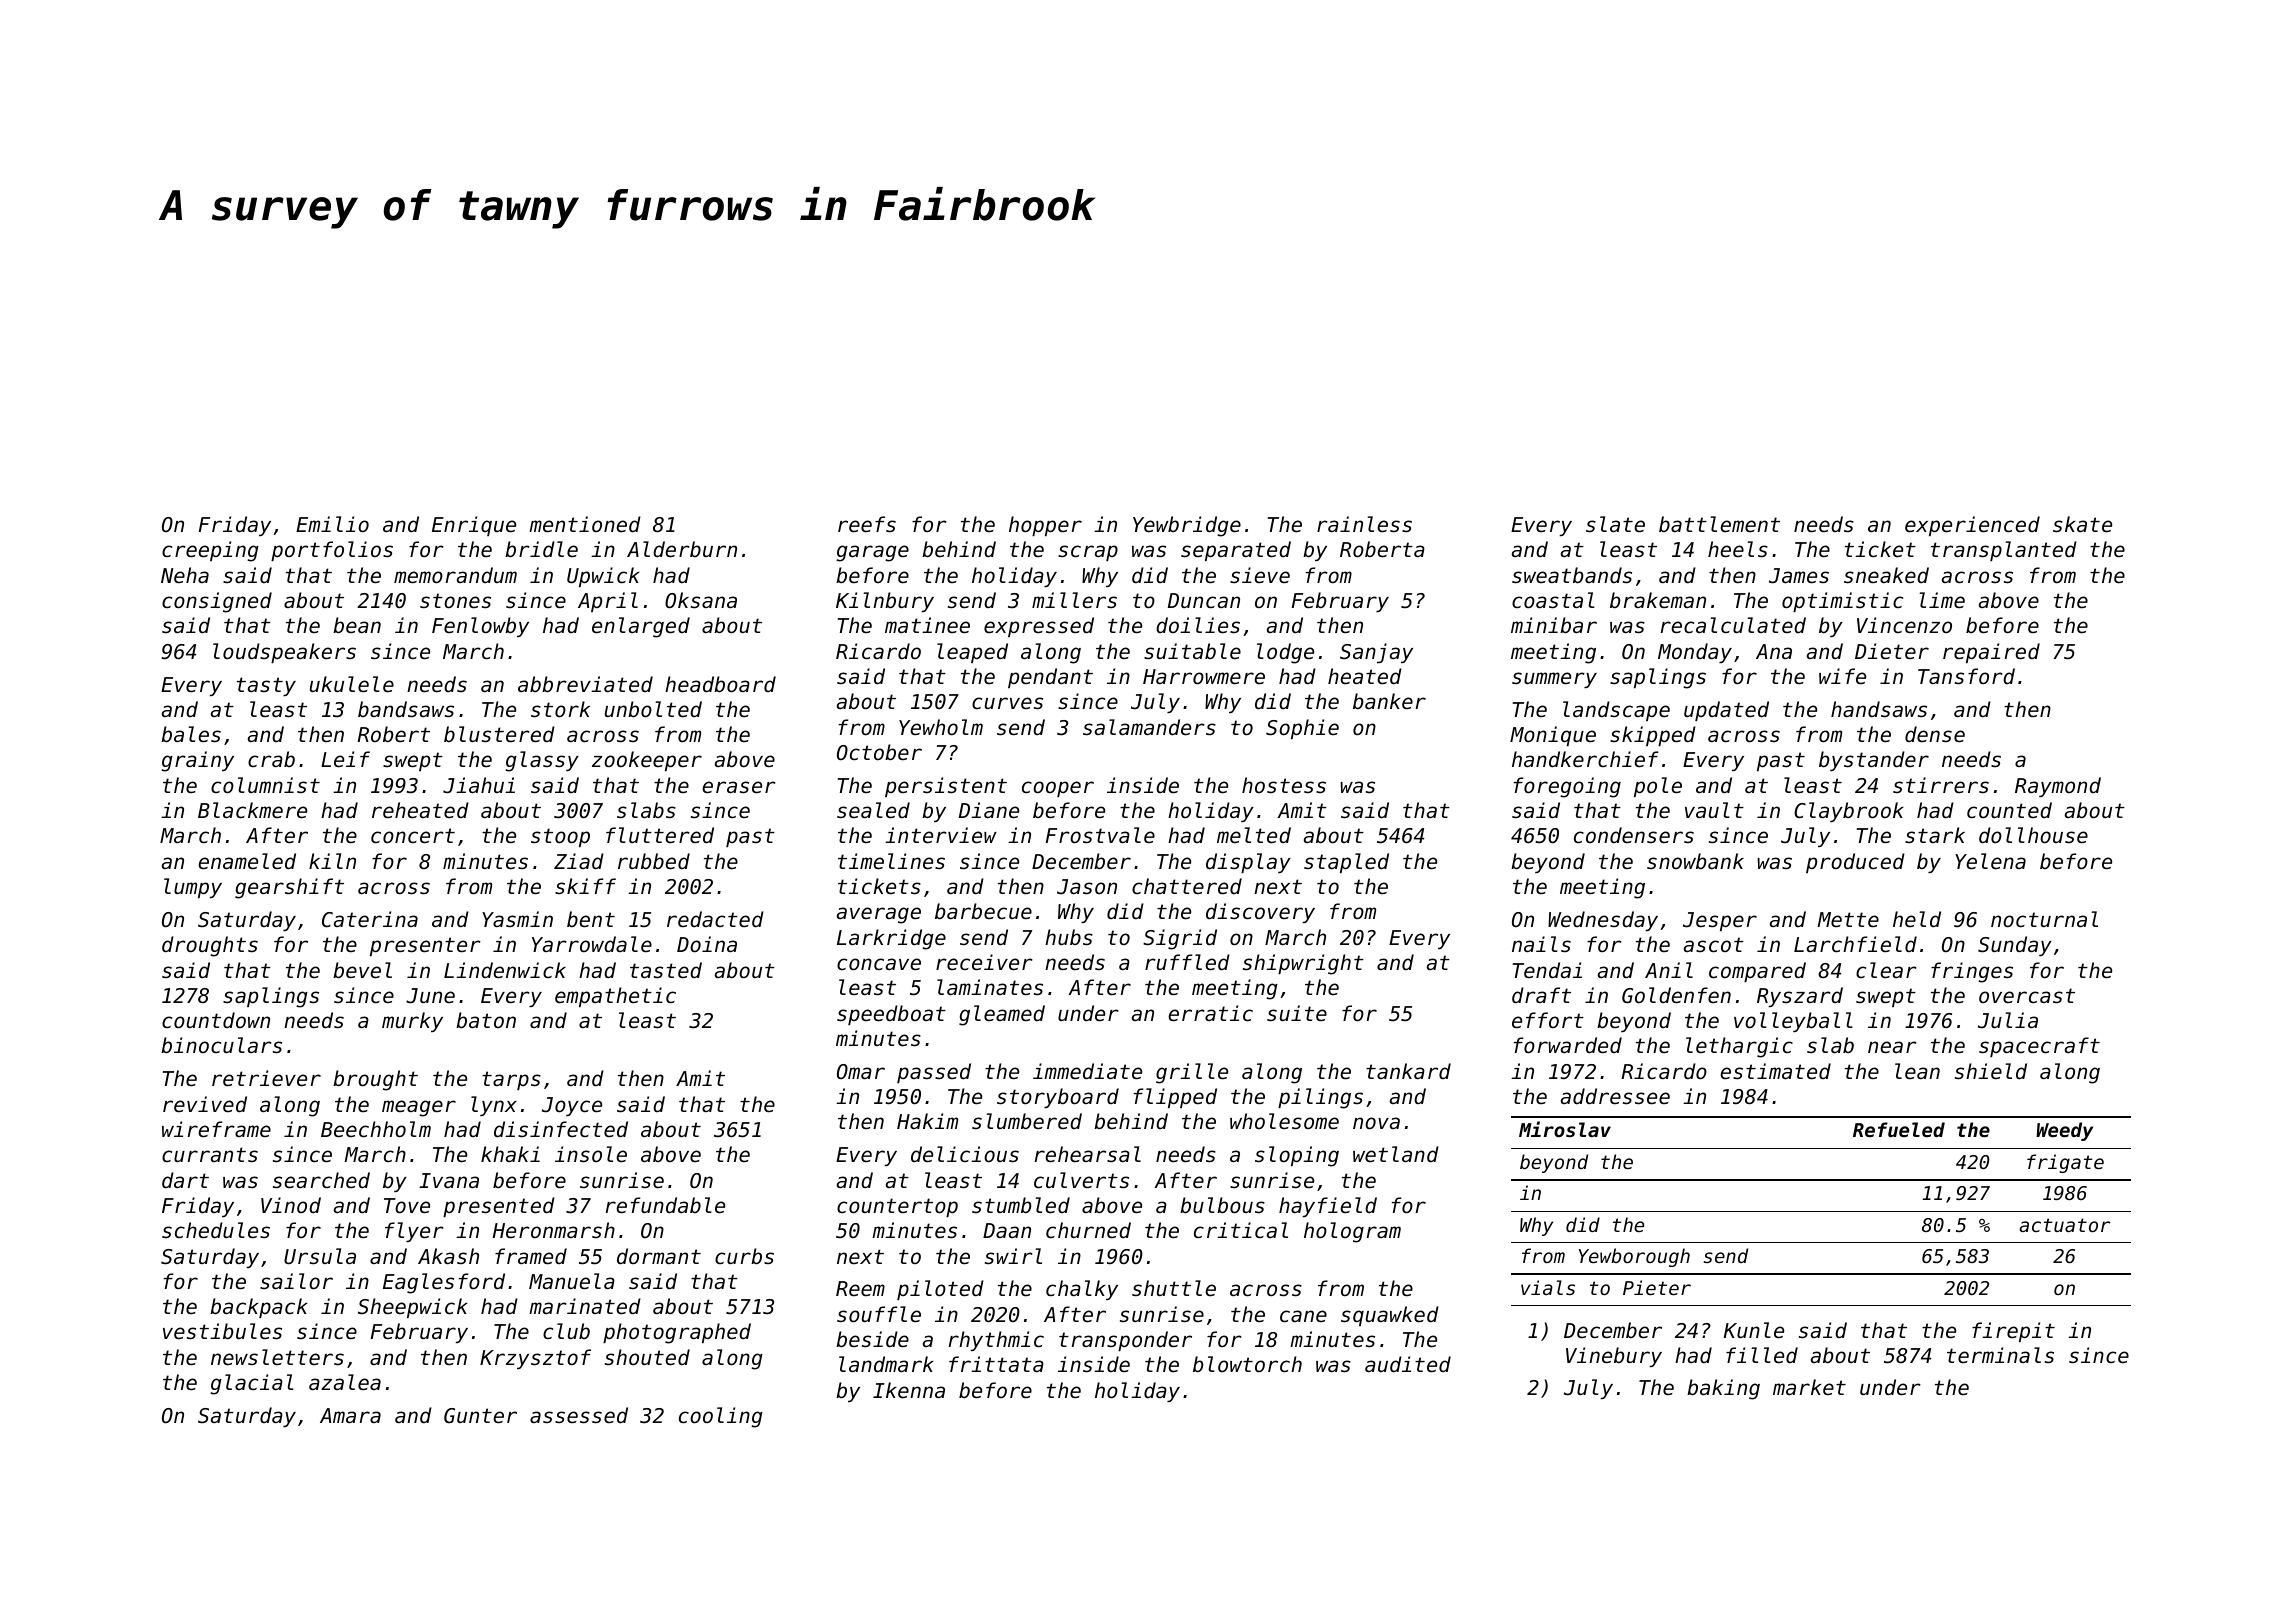 The image size is (2292, 1620). I want to click on Krzysztof, so click(535, 1359).
